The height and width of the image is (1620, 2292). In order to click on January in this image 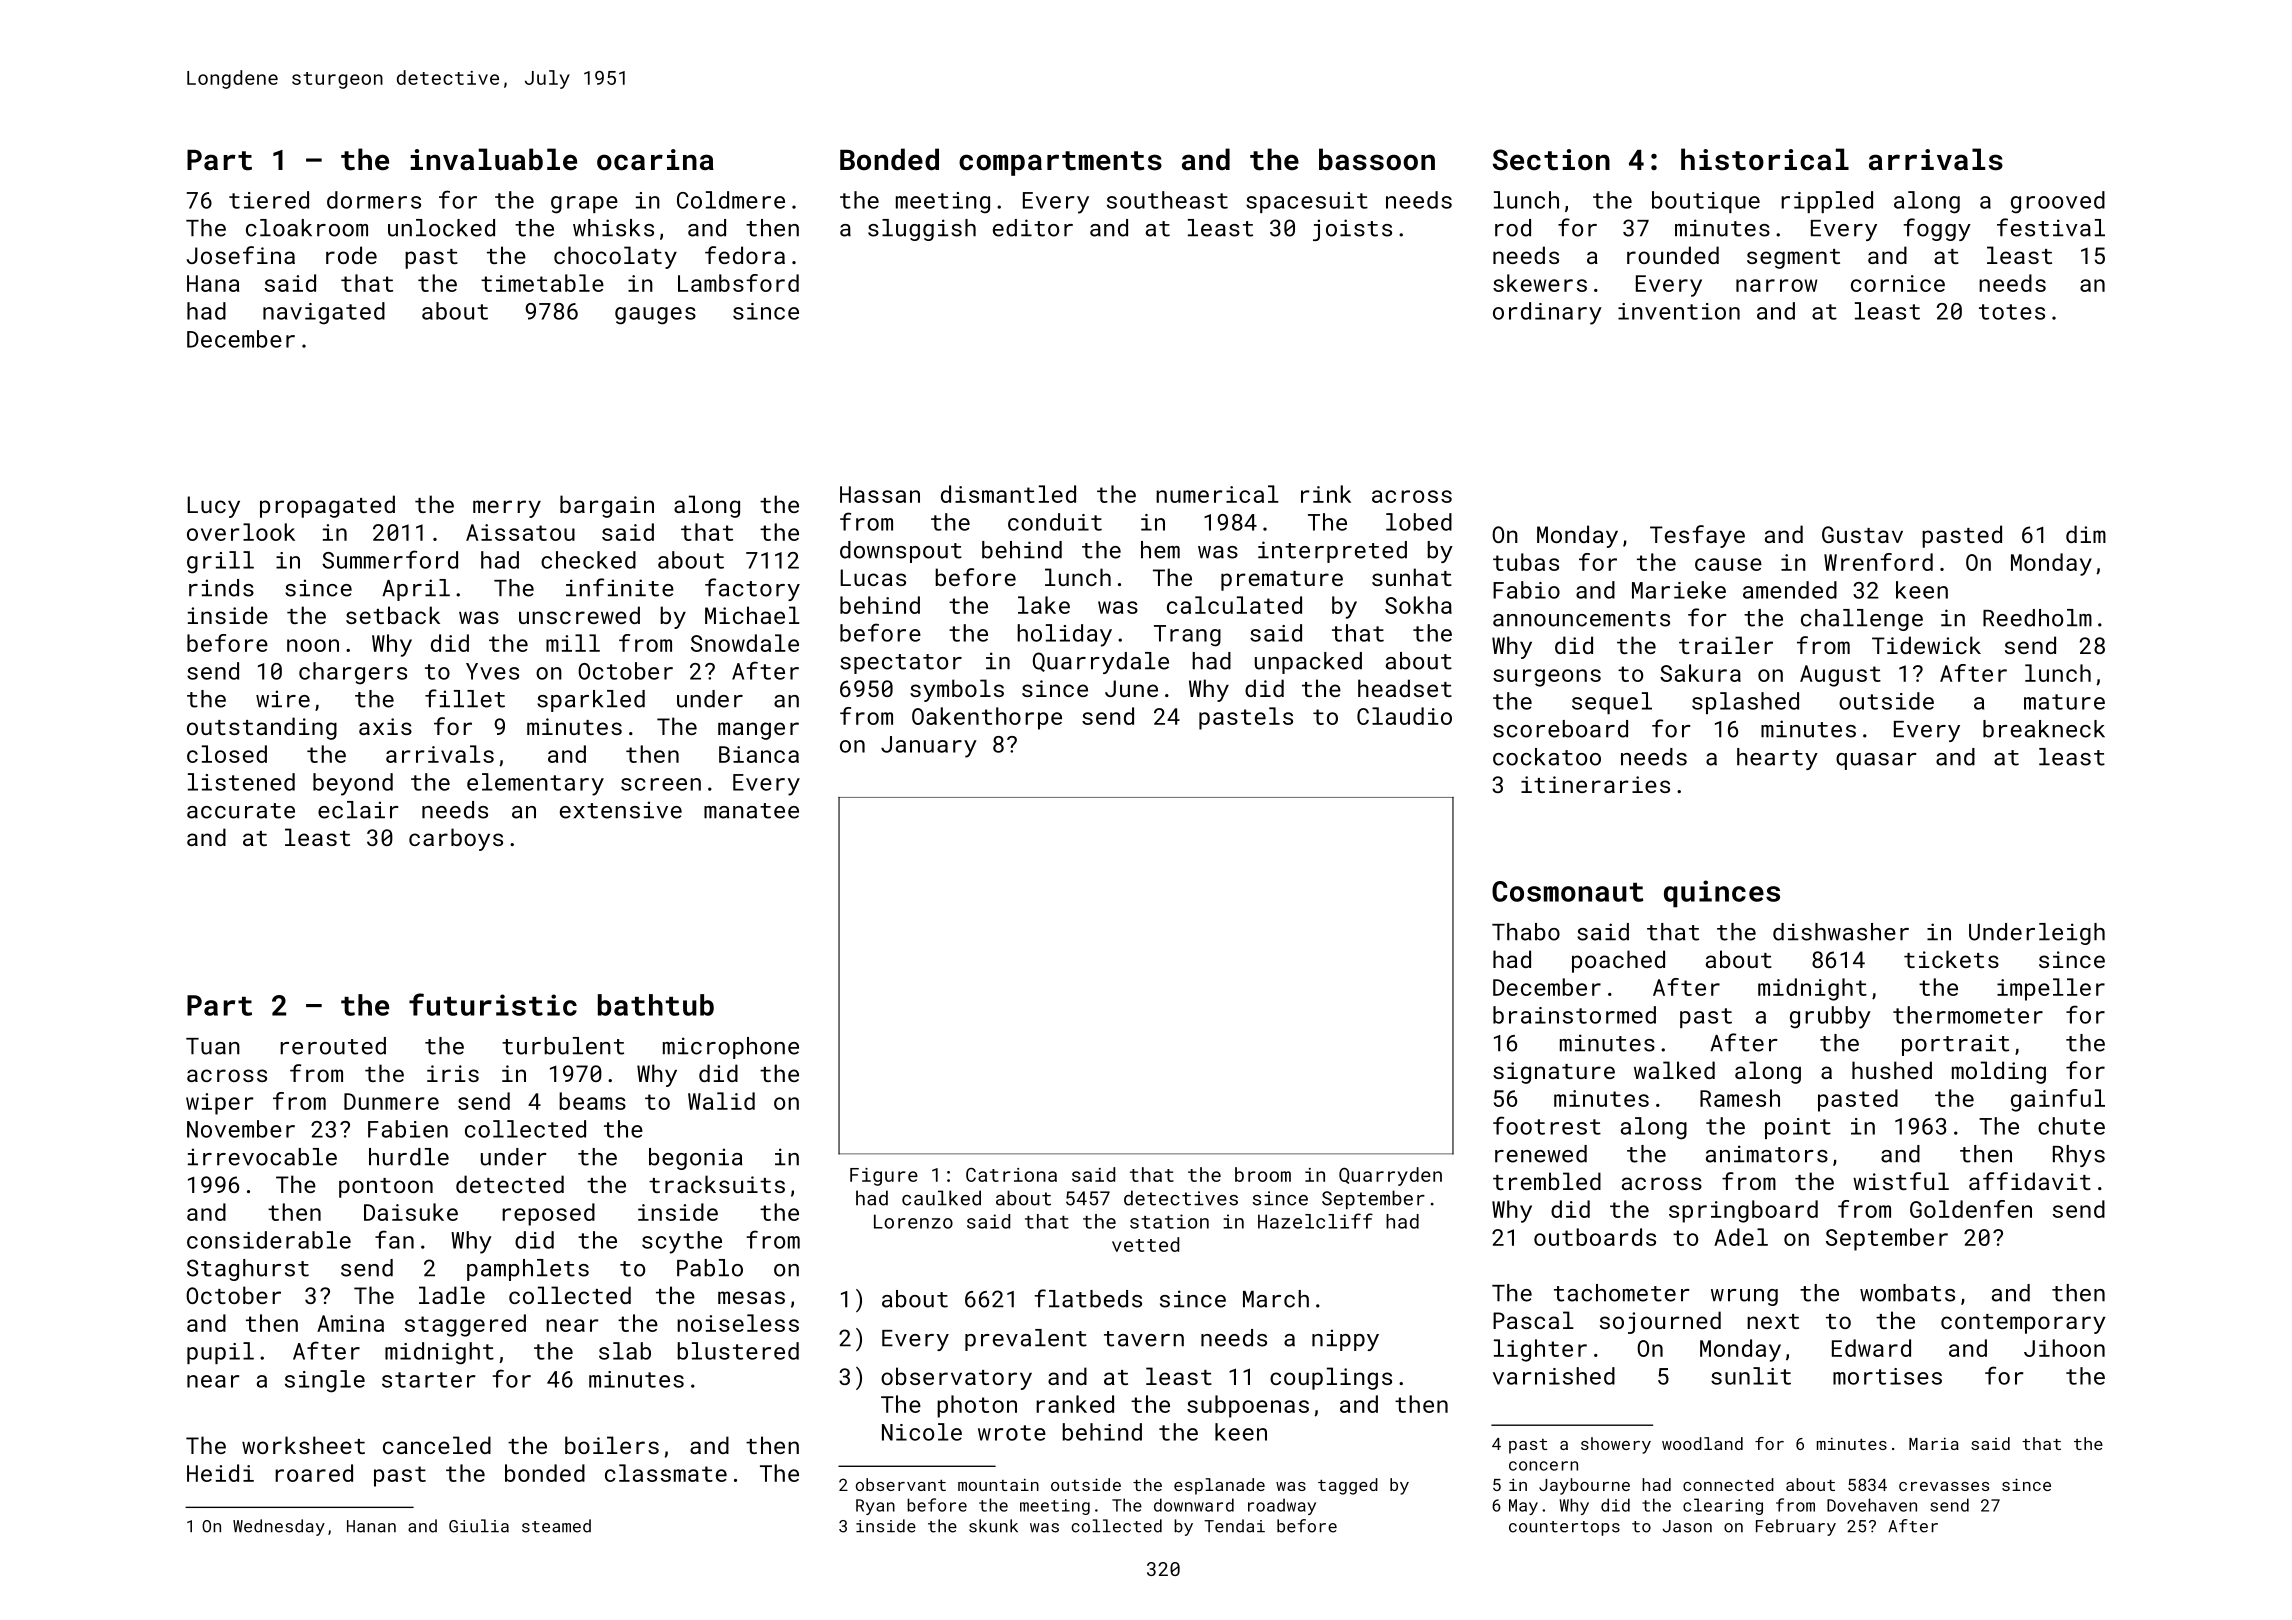, I will do `click(929, 747)`.
